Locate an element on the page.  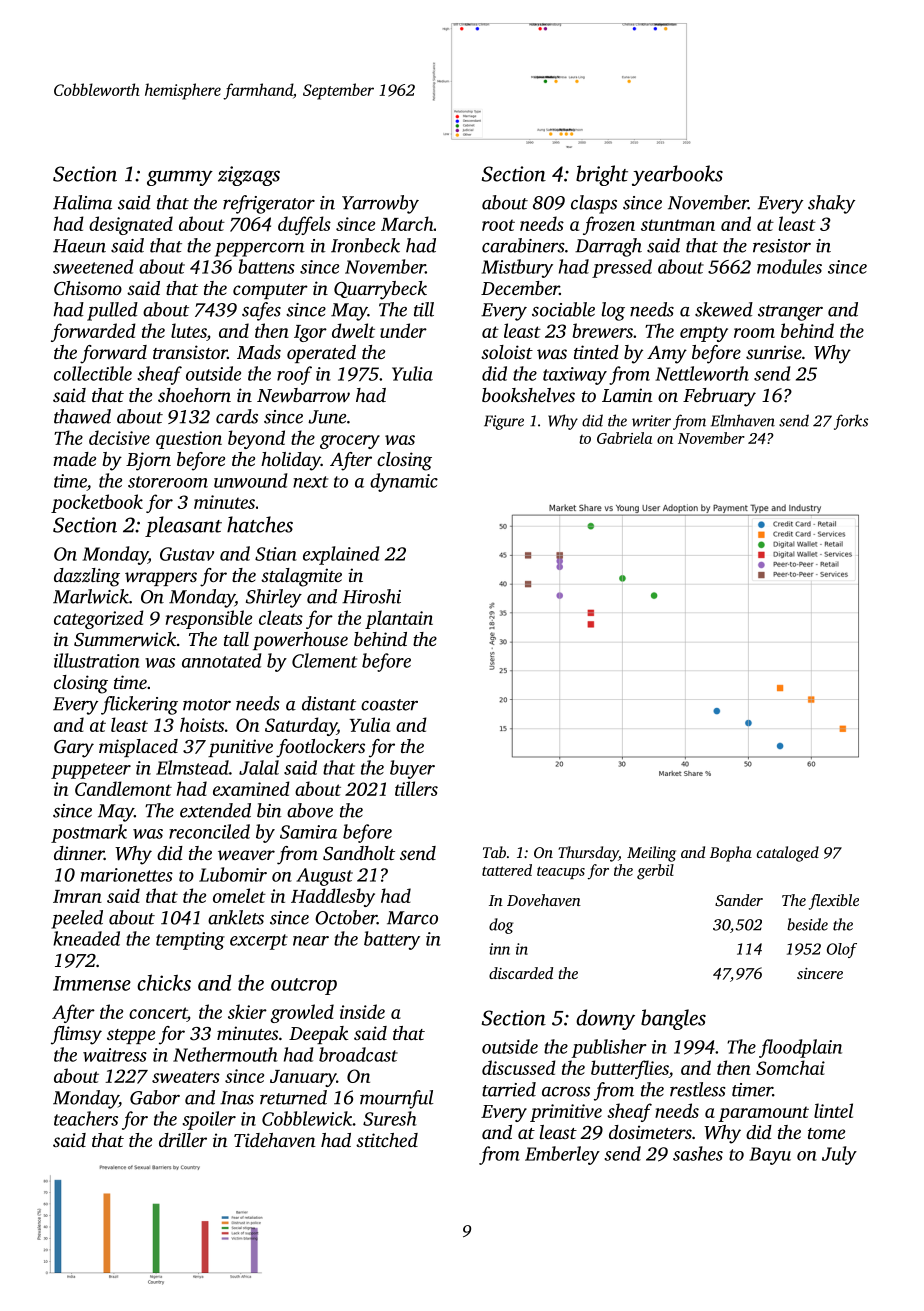
shaky is located at coordinates (831, 204).
